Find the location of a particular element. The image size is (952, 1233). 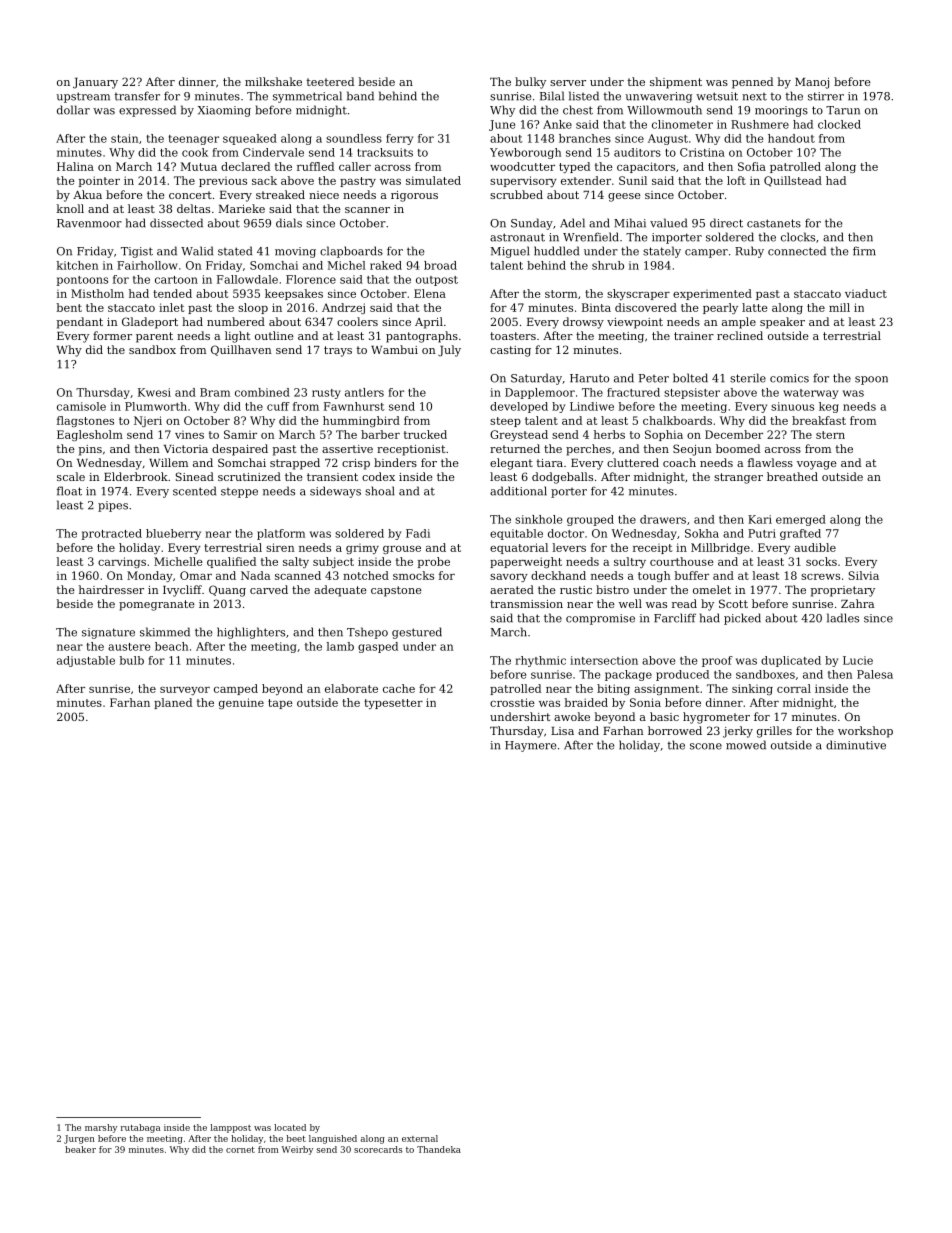

cuff is located at coordinates (278, 406).
